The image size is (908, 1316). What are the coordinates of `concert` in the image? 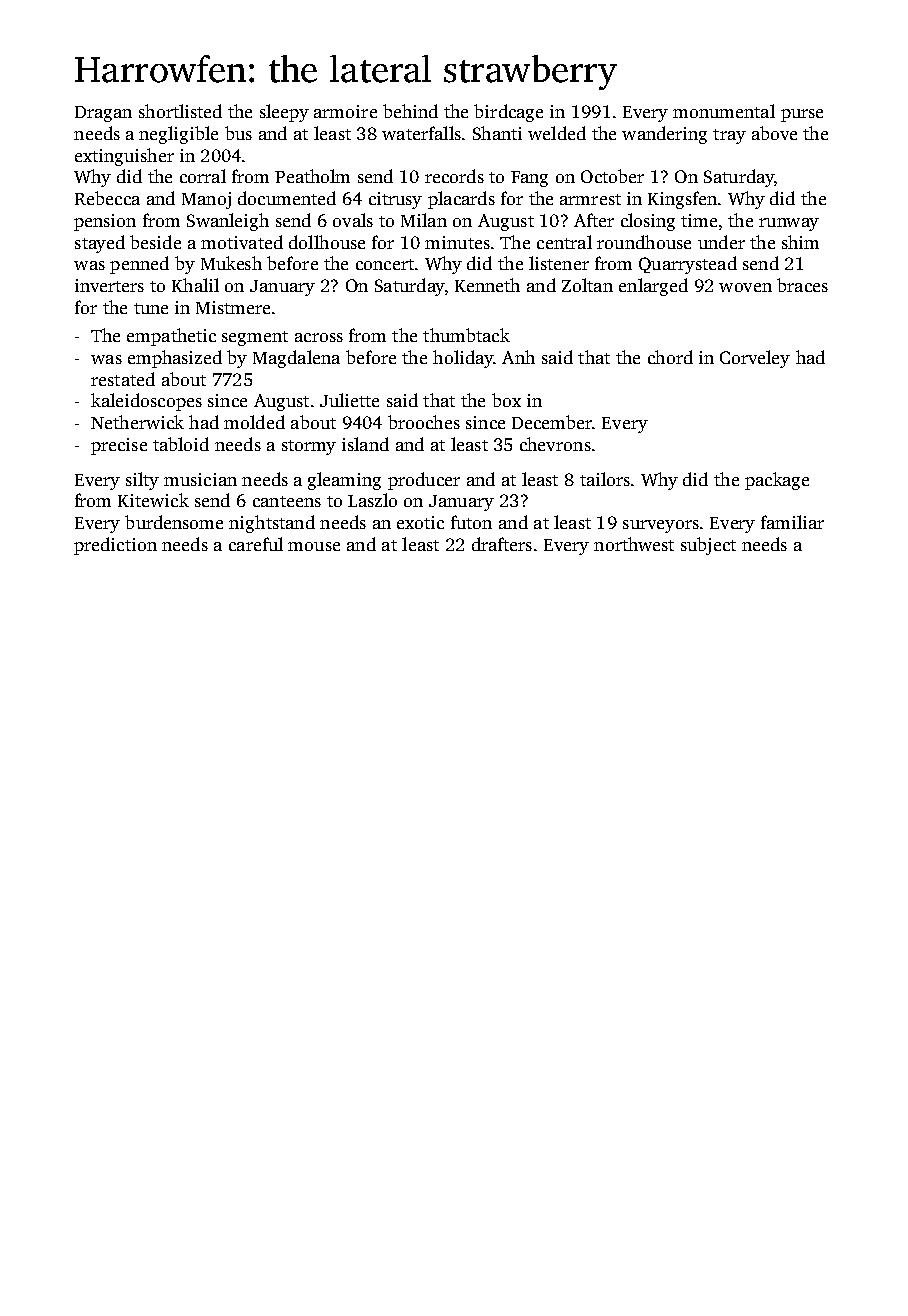 It's located at (385, 264).
